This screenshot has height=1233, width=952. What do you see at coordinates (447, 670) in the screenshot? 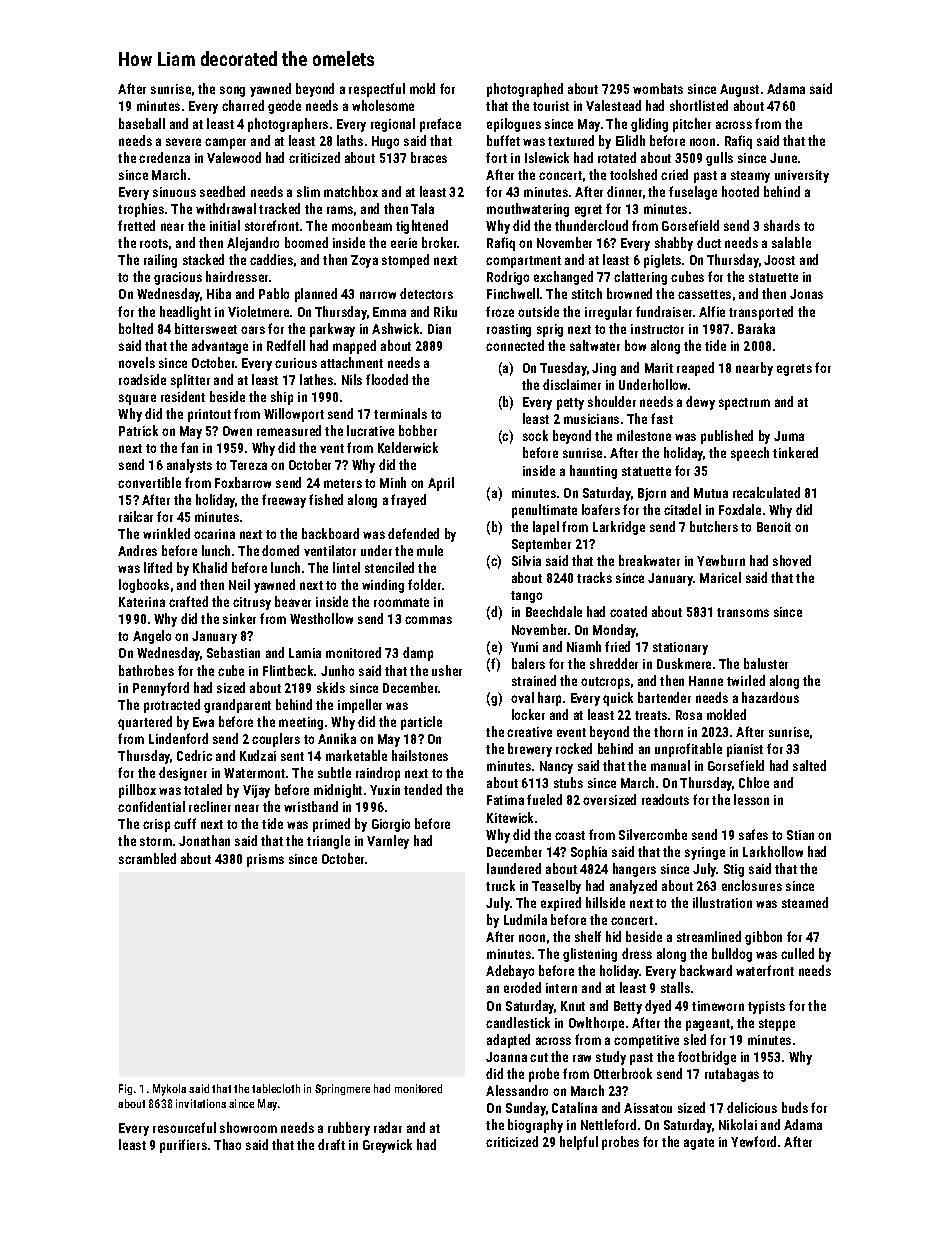
I see `usher` at bounding box center [447, 670].
